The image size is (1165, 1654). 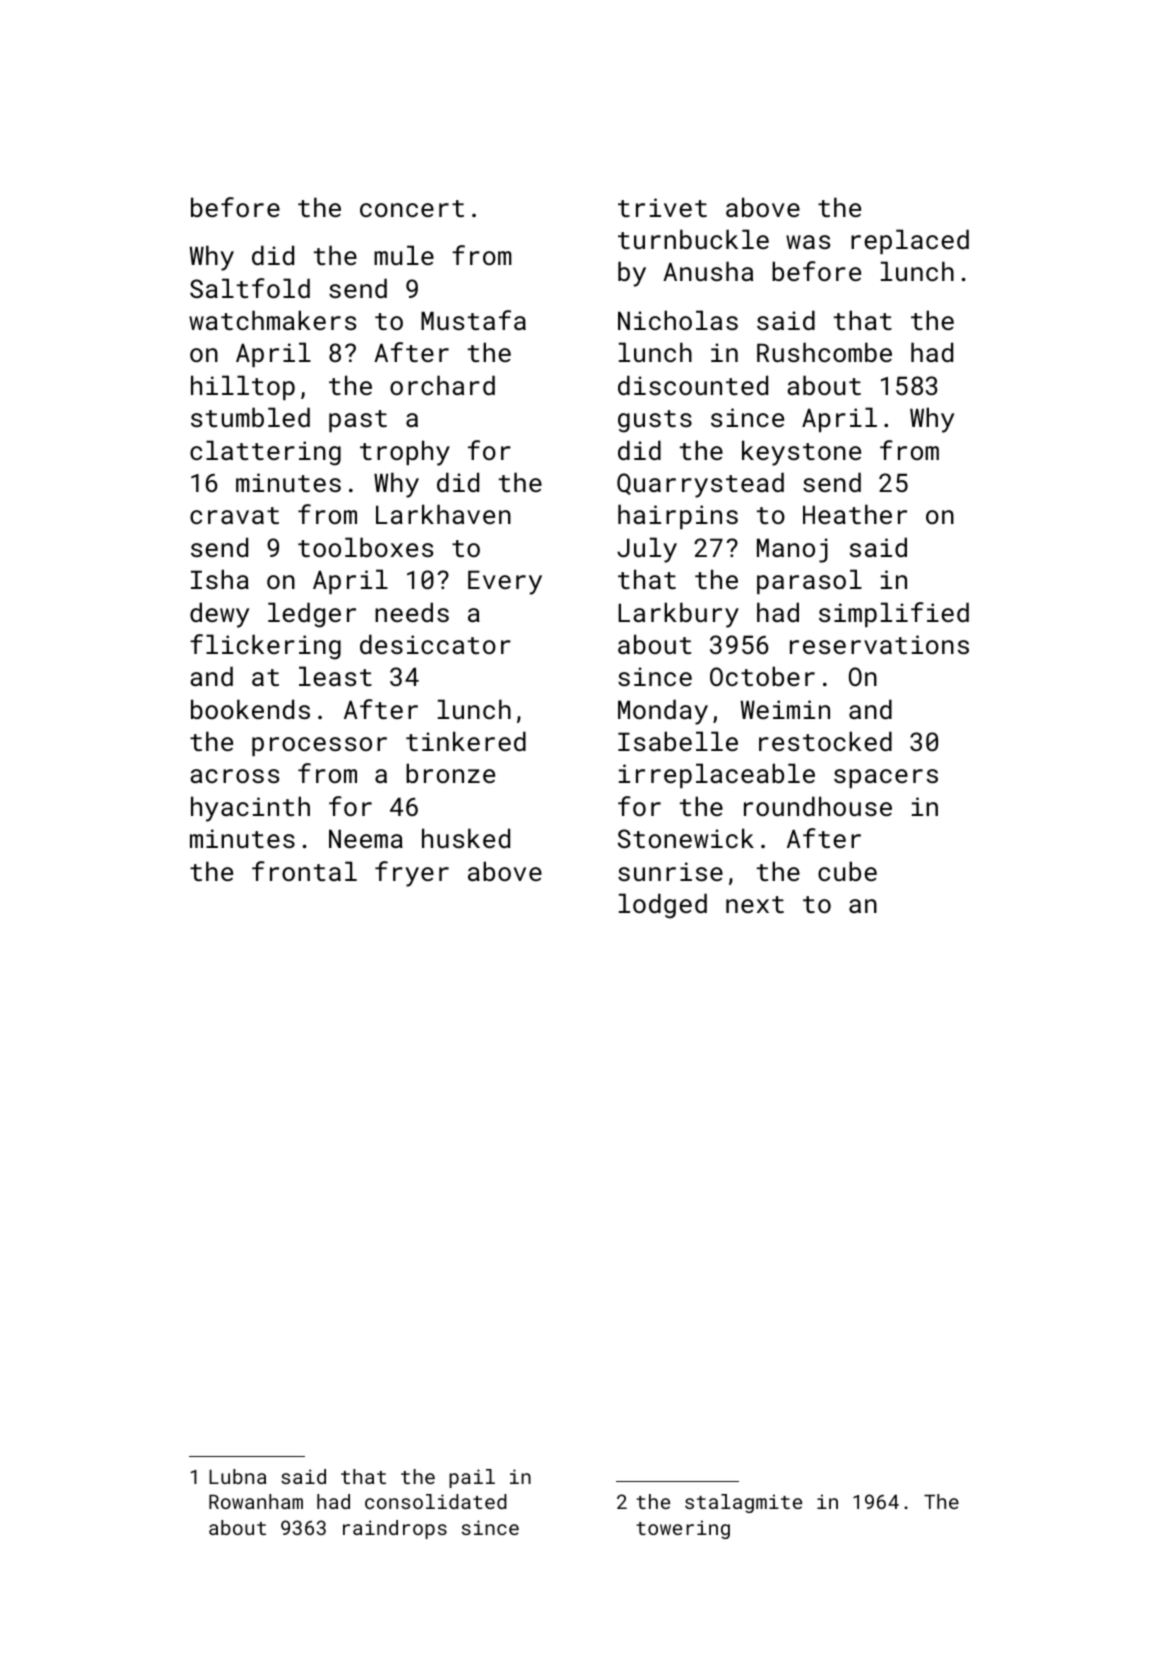 What do you see at coordinates (472, 1478) in the document?
I see `pail` at bounding box center [472, 1478].
